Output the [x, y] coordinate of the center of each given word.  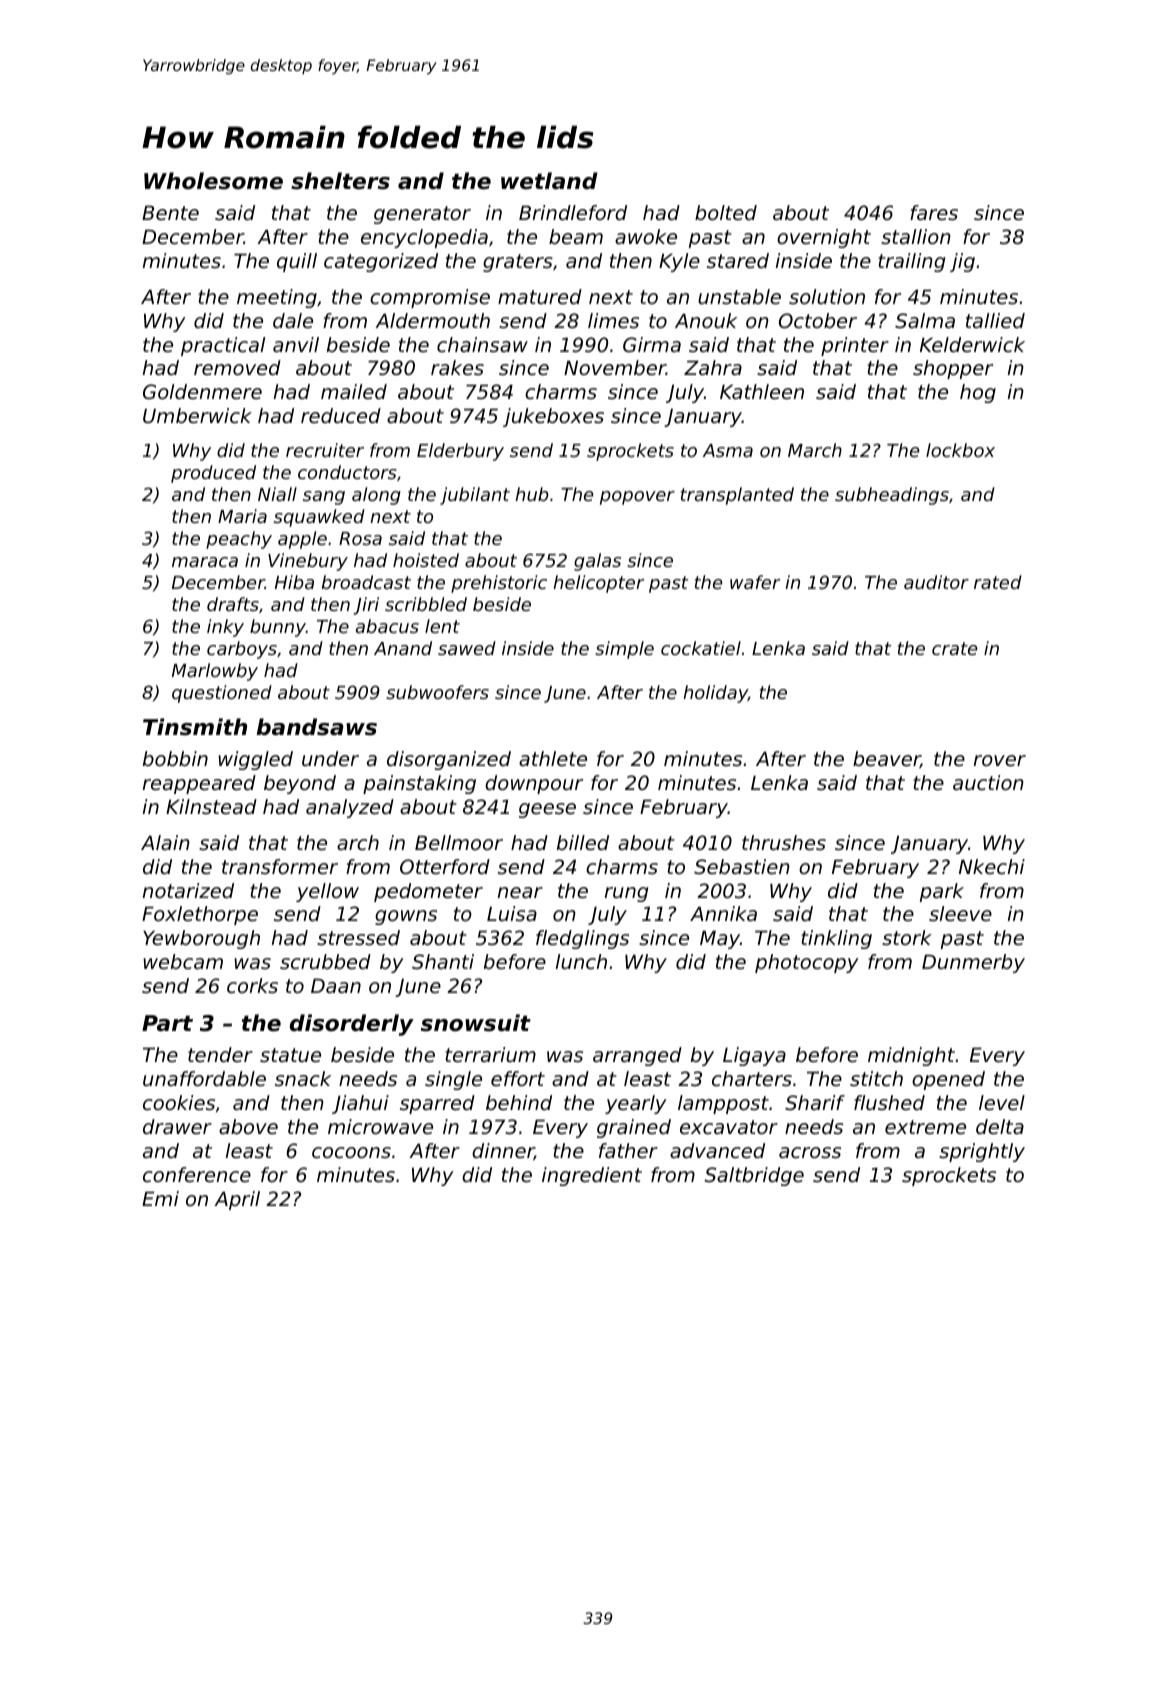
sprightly [982, 1152]
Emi [160, 1198]
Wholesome [213, 181]
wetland [549, 181]
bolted [726, 213]
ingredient [592, 1176]
